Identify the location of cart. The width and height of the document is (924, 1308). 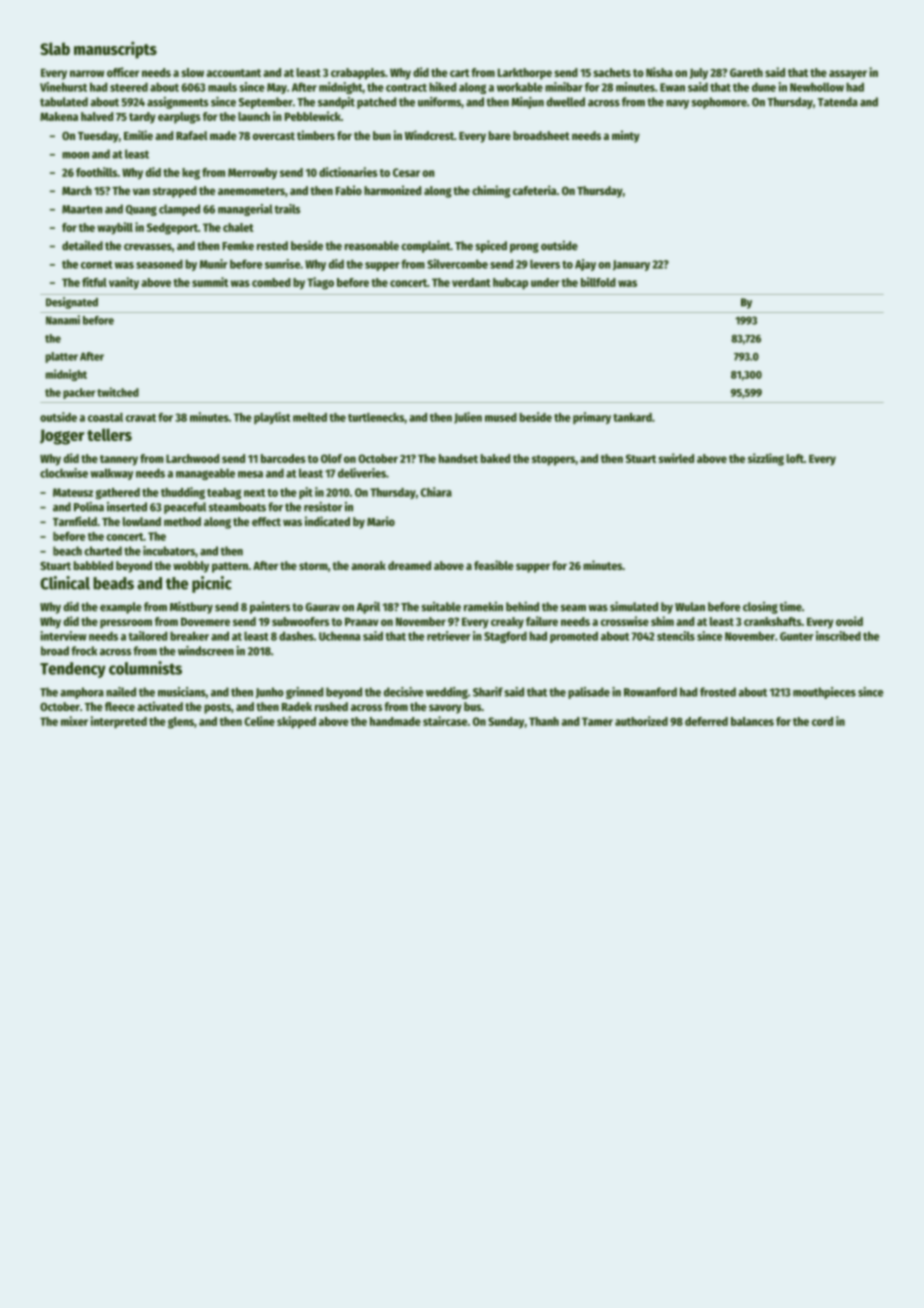
(459, 73).
